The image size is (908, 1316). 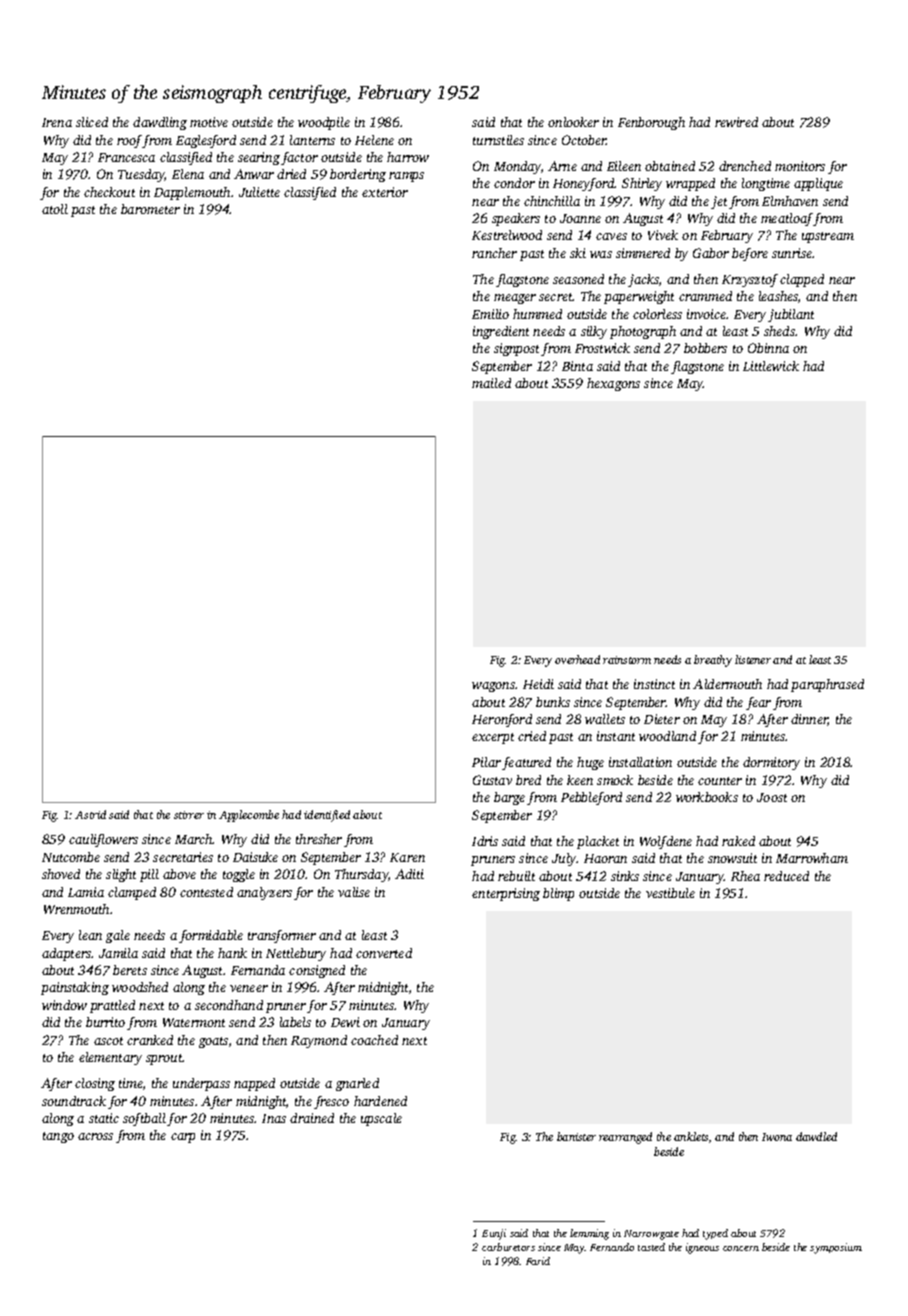 What do you see at coordinates (691, 1136) in the screenshot?
I see `anklets` at bounding box center [691, 1136].
